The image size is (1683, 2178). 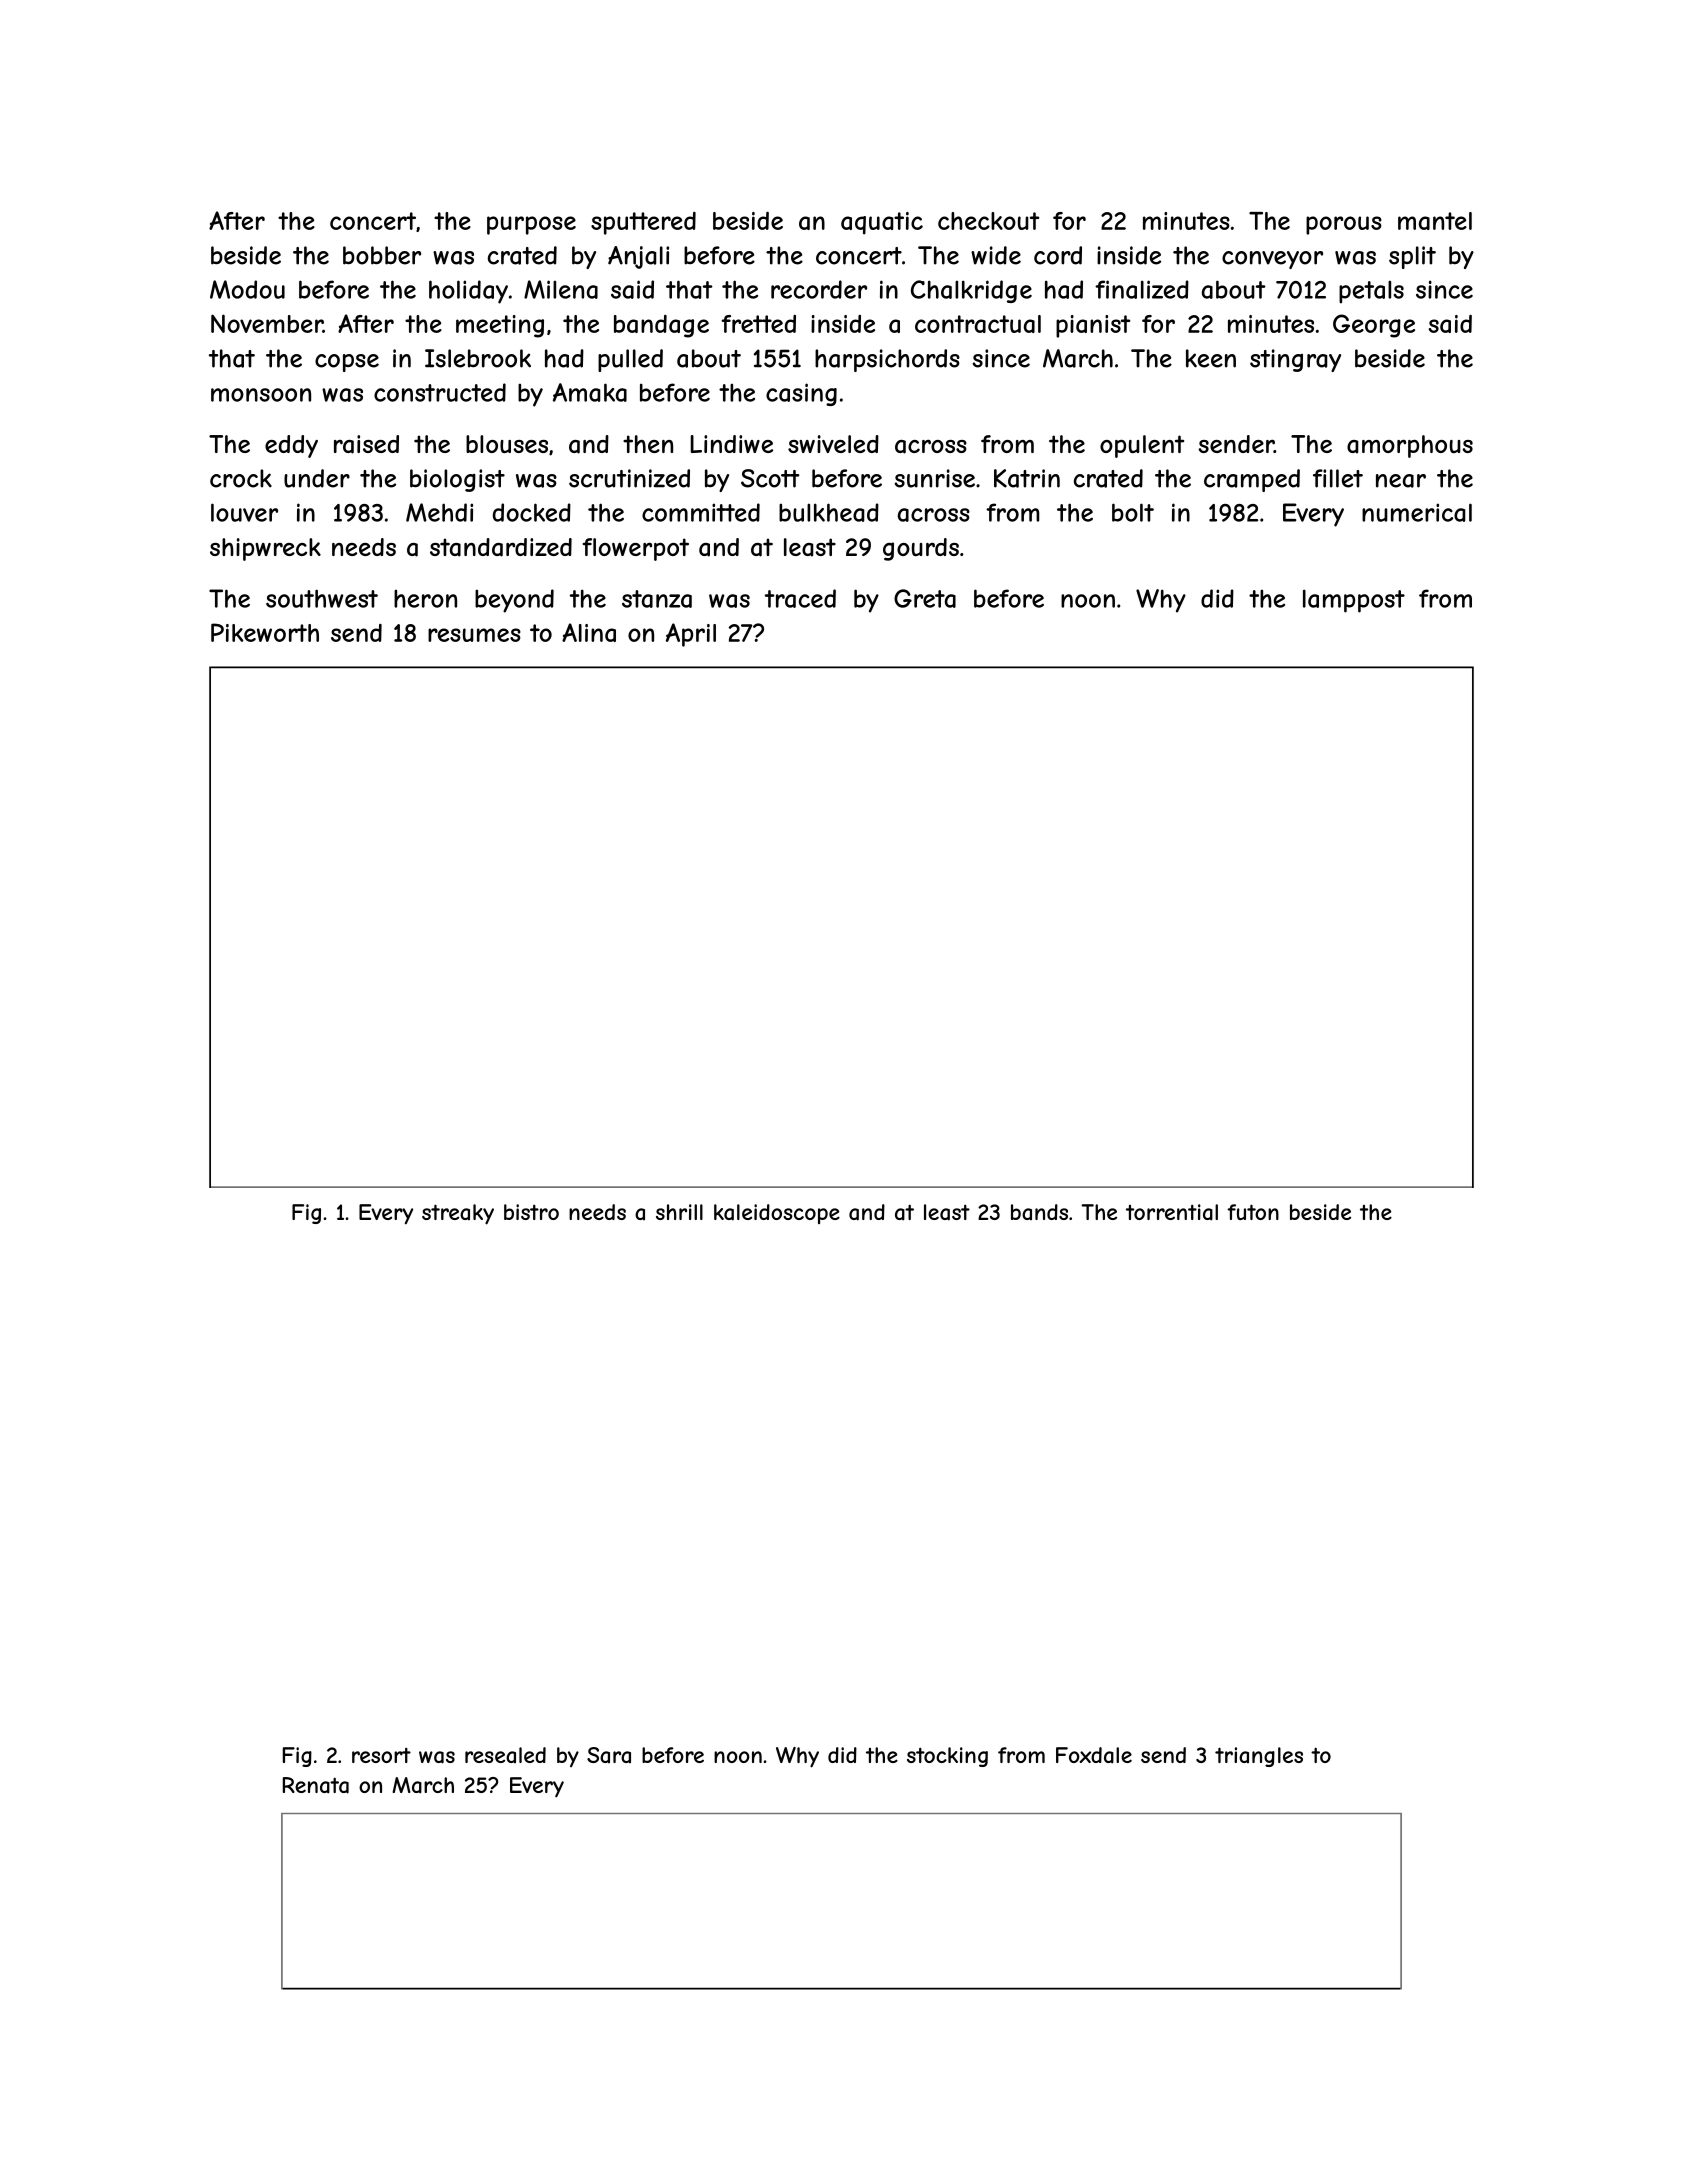 I want to click on resumes, so click(x=474, y=635).
